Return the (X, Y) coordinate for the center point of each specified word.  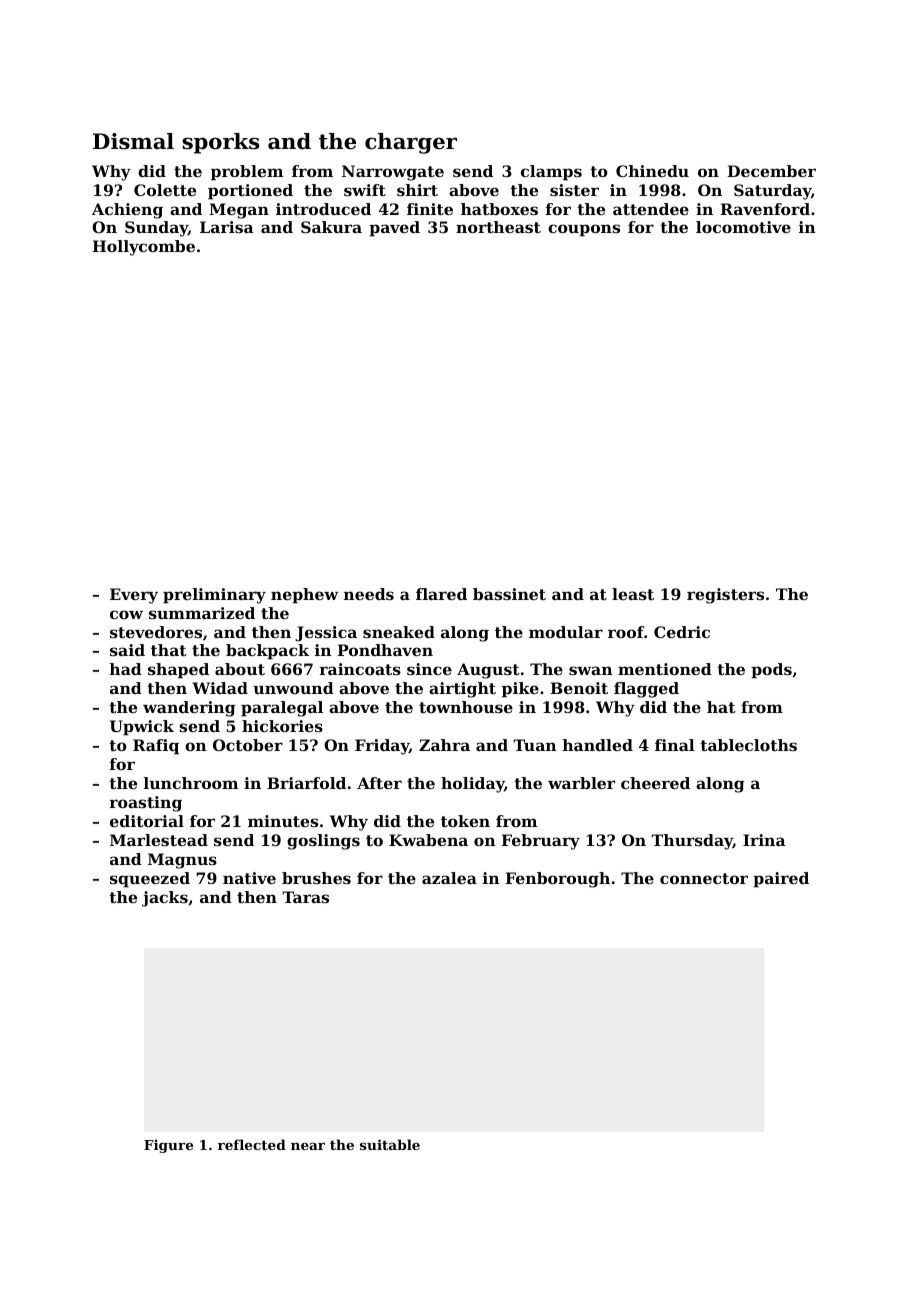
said (127, 650)
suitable (390, 1144)
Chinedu (652, 171)
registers (725, 596)
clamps (551, 173)
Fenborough (558, 880)
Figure (168, 1146)
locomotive (743, 227)
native (249, 878)
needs (369, 594)
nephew (304, 596)
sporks (220, 143)
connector (704, 878)
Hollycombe (144, 248)
